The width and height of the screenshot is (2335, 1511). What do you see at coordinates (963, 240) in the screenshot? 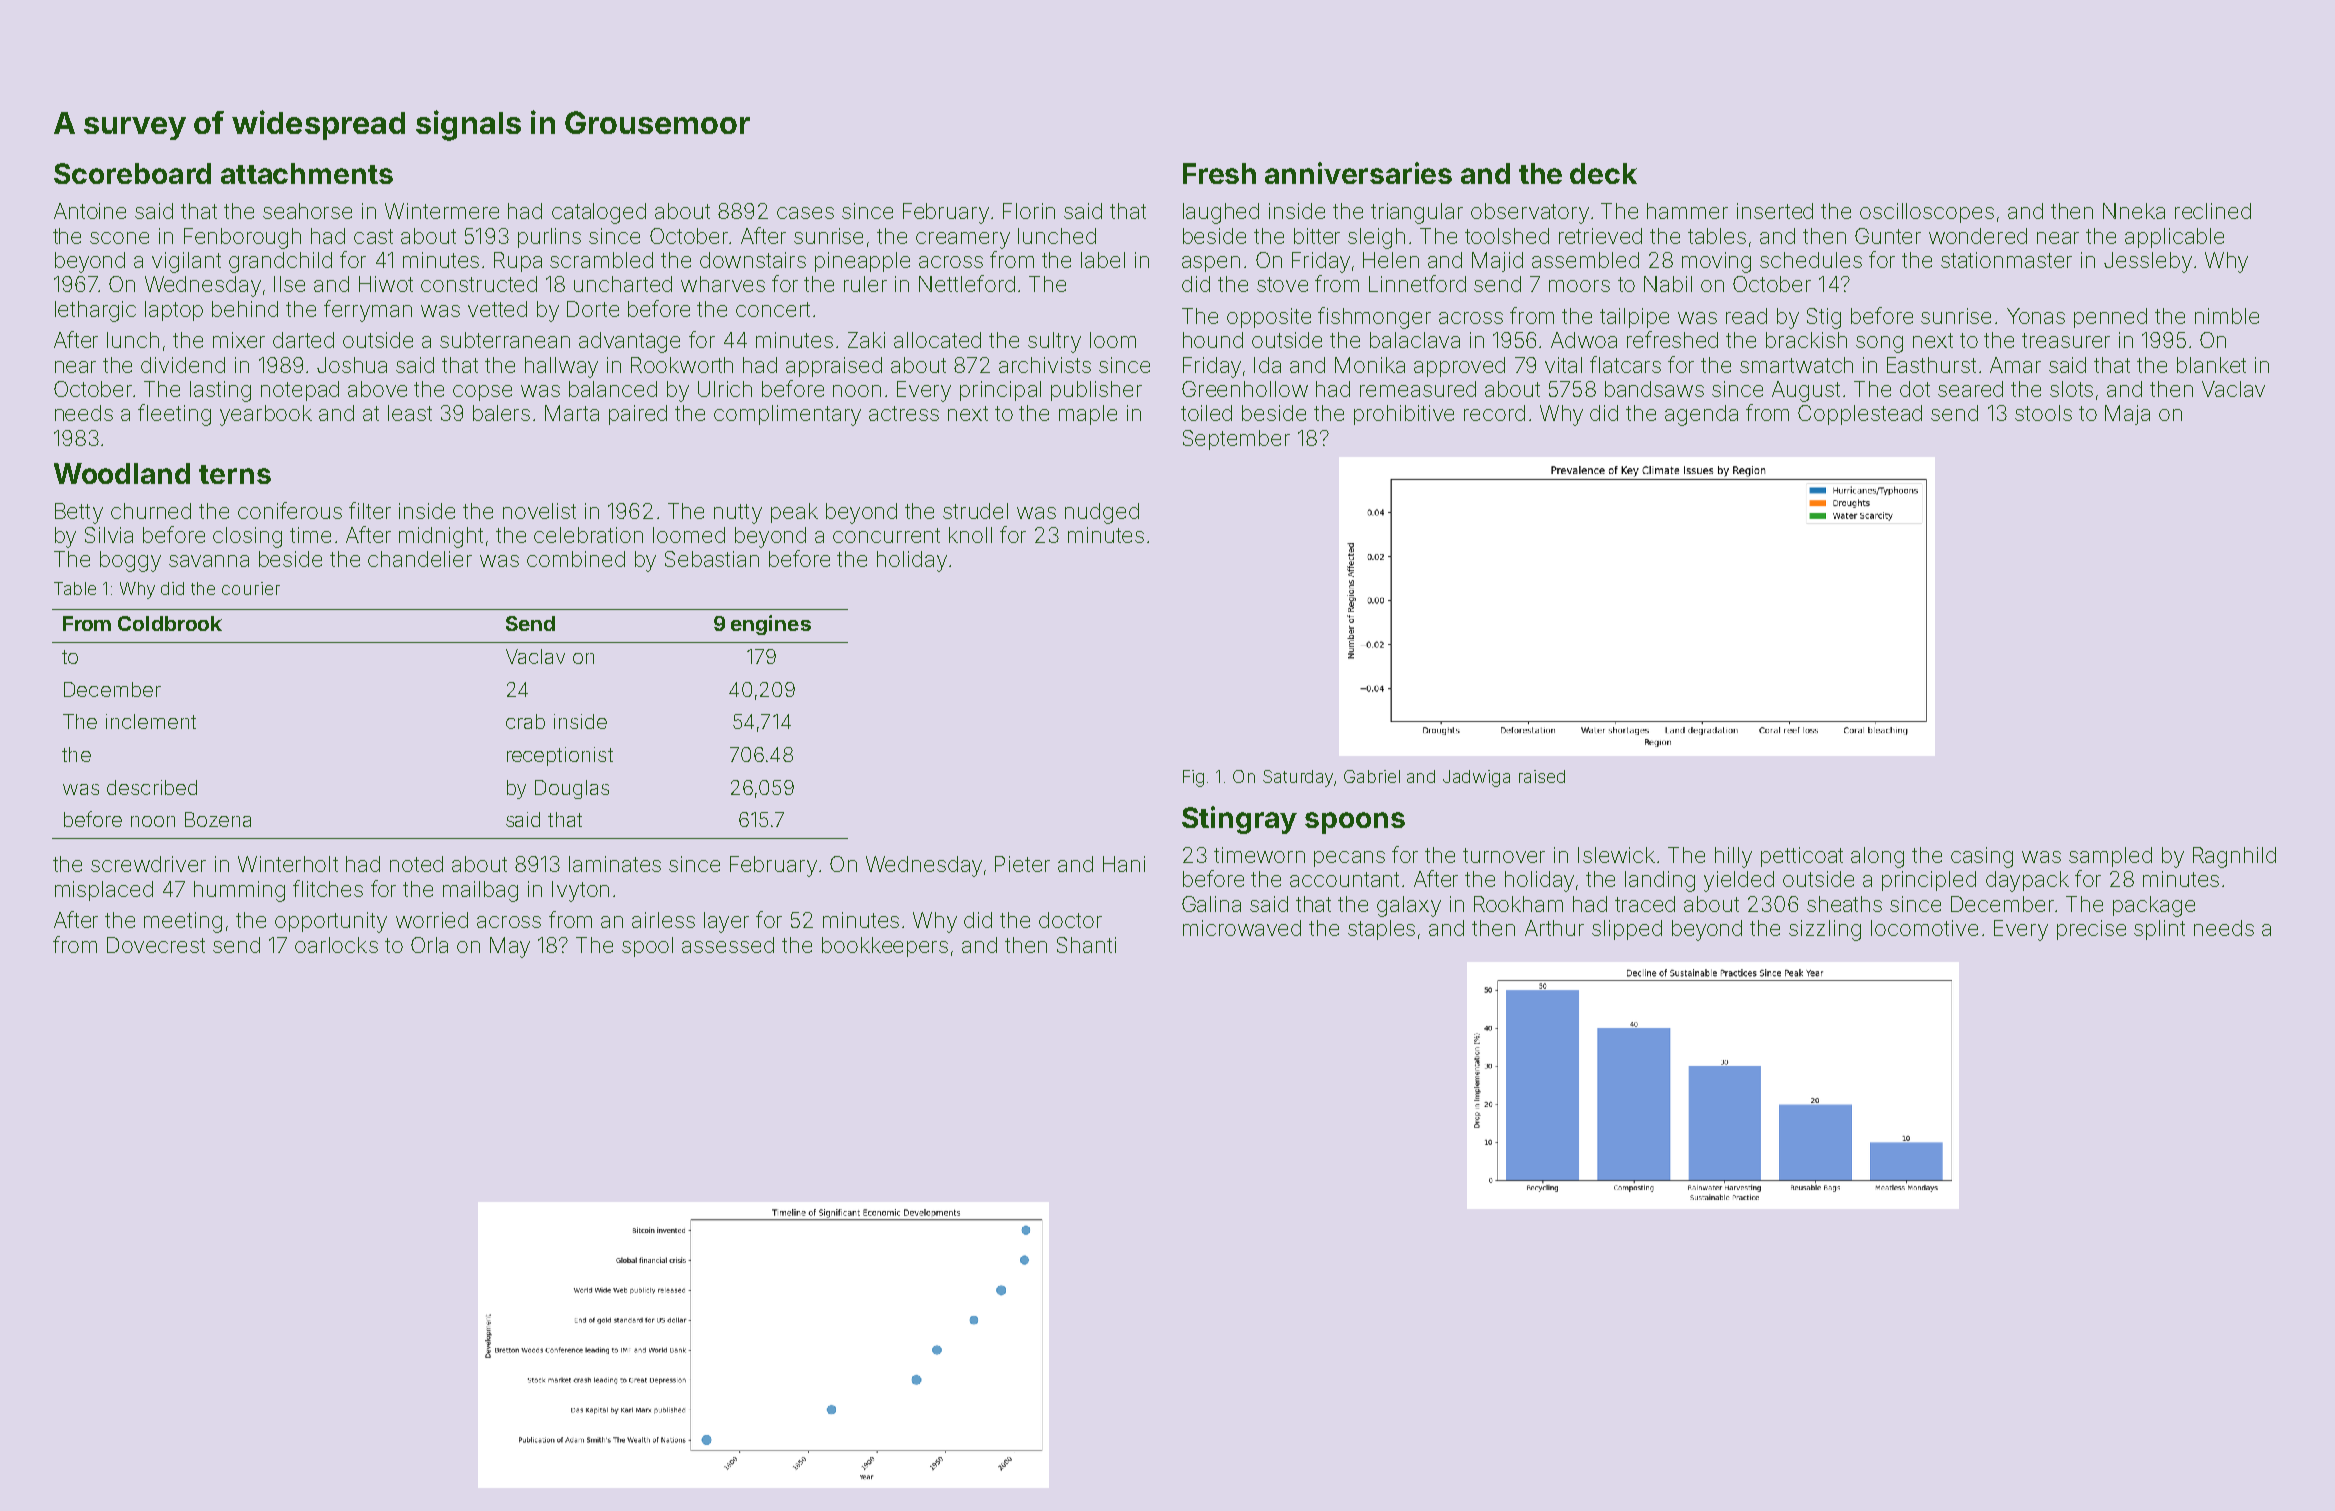
I see `creamery` at bounding box center [963, 240].
